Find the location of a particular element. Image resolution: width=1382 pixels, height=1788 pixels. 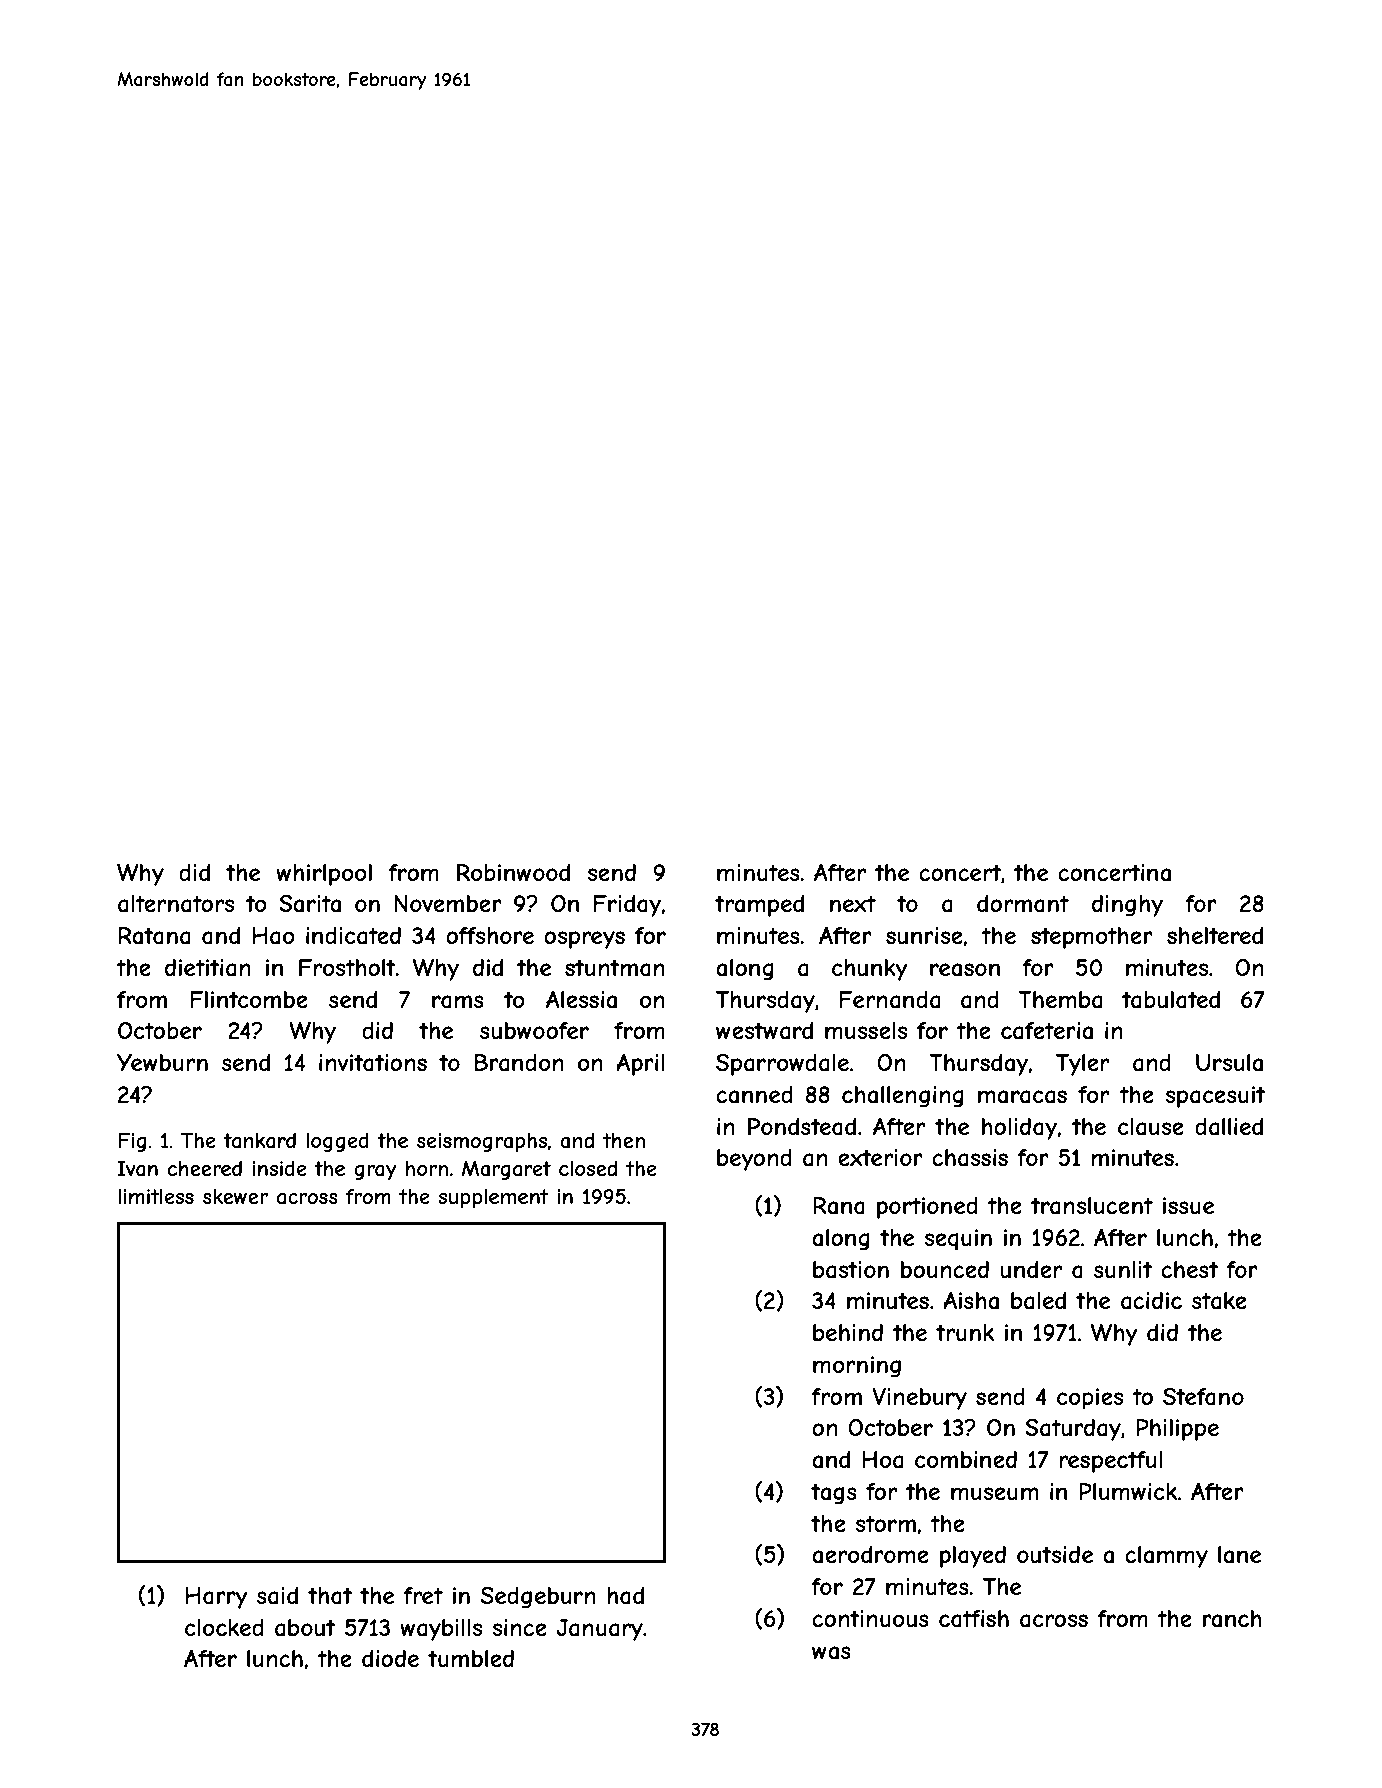

whirlpool is located at coordinates (324, 875).
